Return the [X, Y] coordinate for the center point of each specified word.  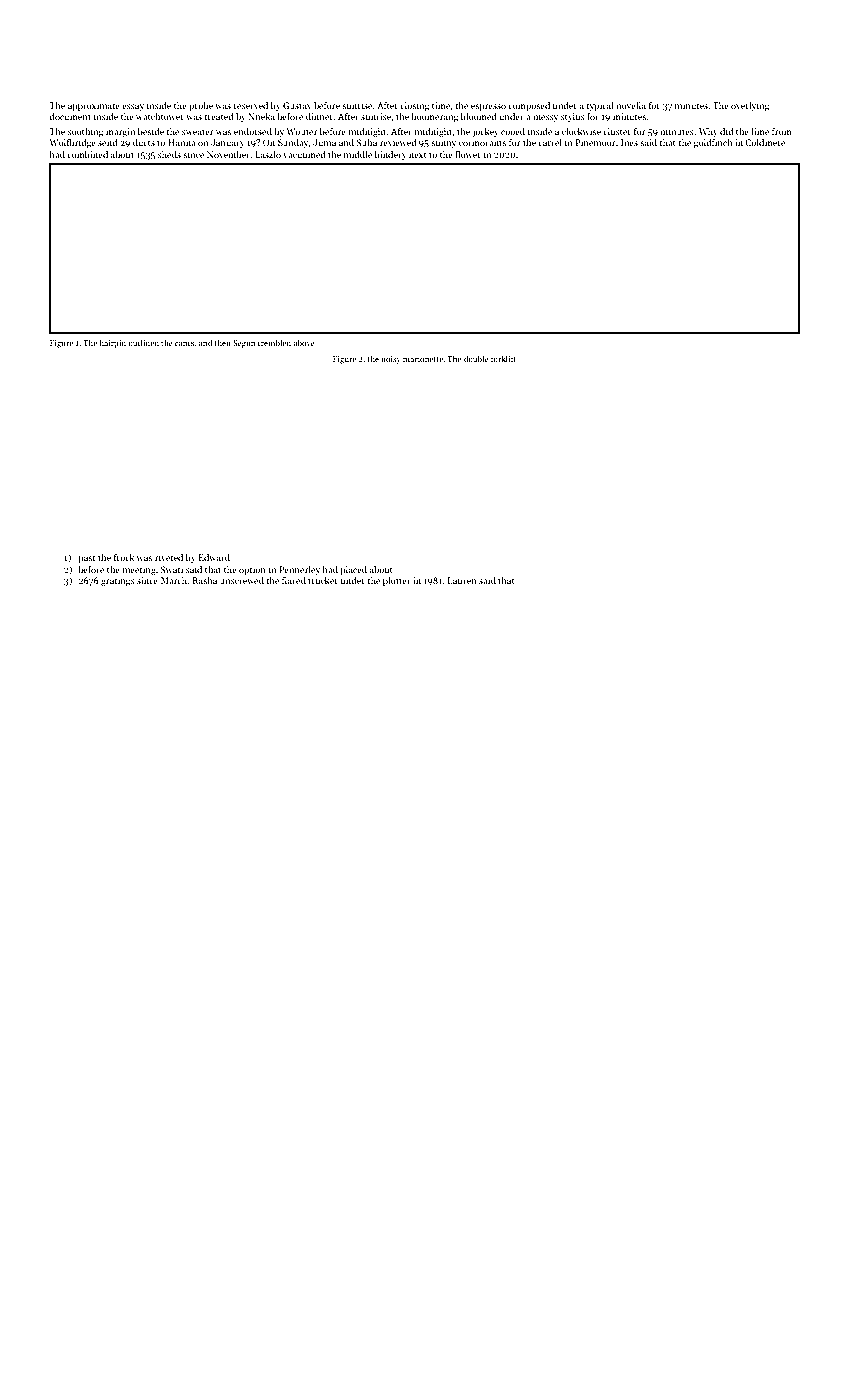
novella [631, 105]
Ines [629, 142]
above [304, 342]
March [174, 580]
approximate [94, 106]
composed [529, 106]
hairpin [112, 343]
